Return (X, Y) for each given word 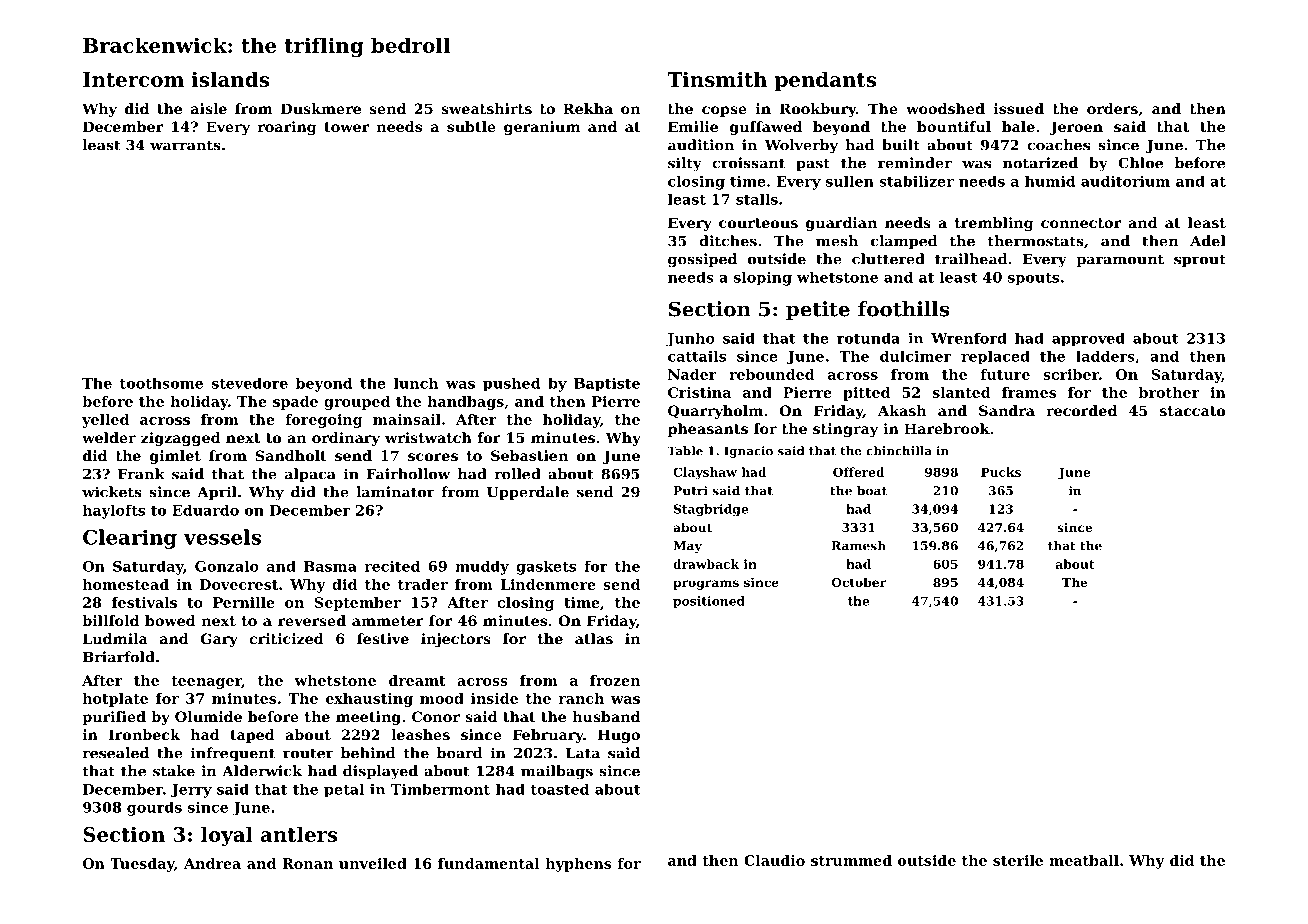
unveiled (373, 863)
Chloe (1140, 163)
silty (685, 164)
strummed (851, 860)
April (217, 493)
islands (230, 79)
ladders (1105, 356)
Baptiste (607, 385)
